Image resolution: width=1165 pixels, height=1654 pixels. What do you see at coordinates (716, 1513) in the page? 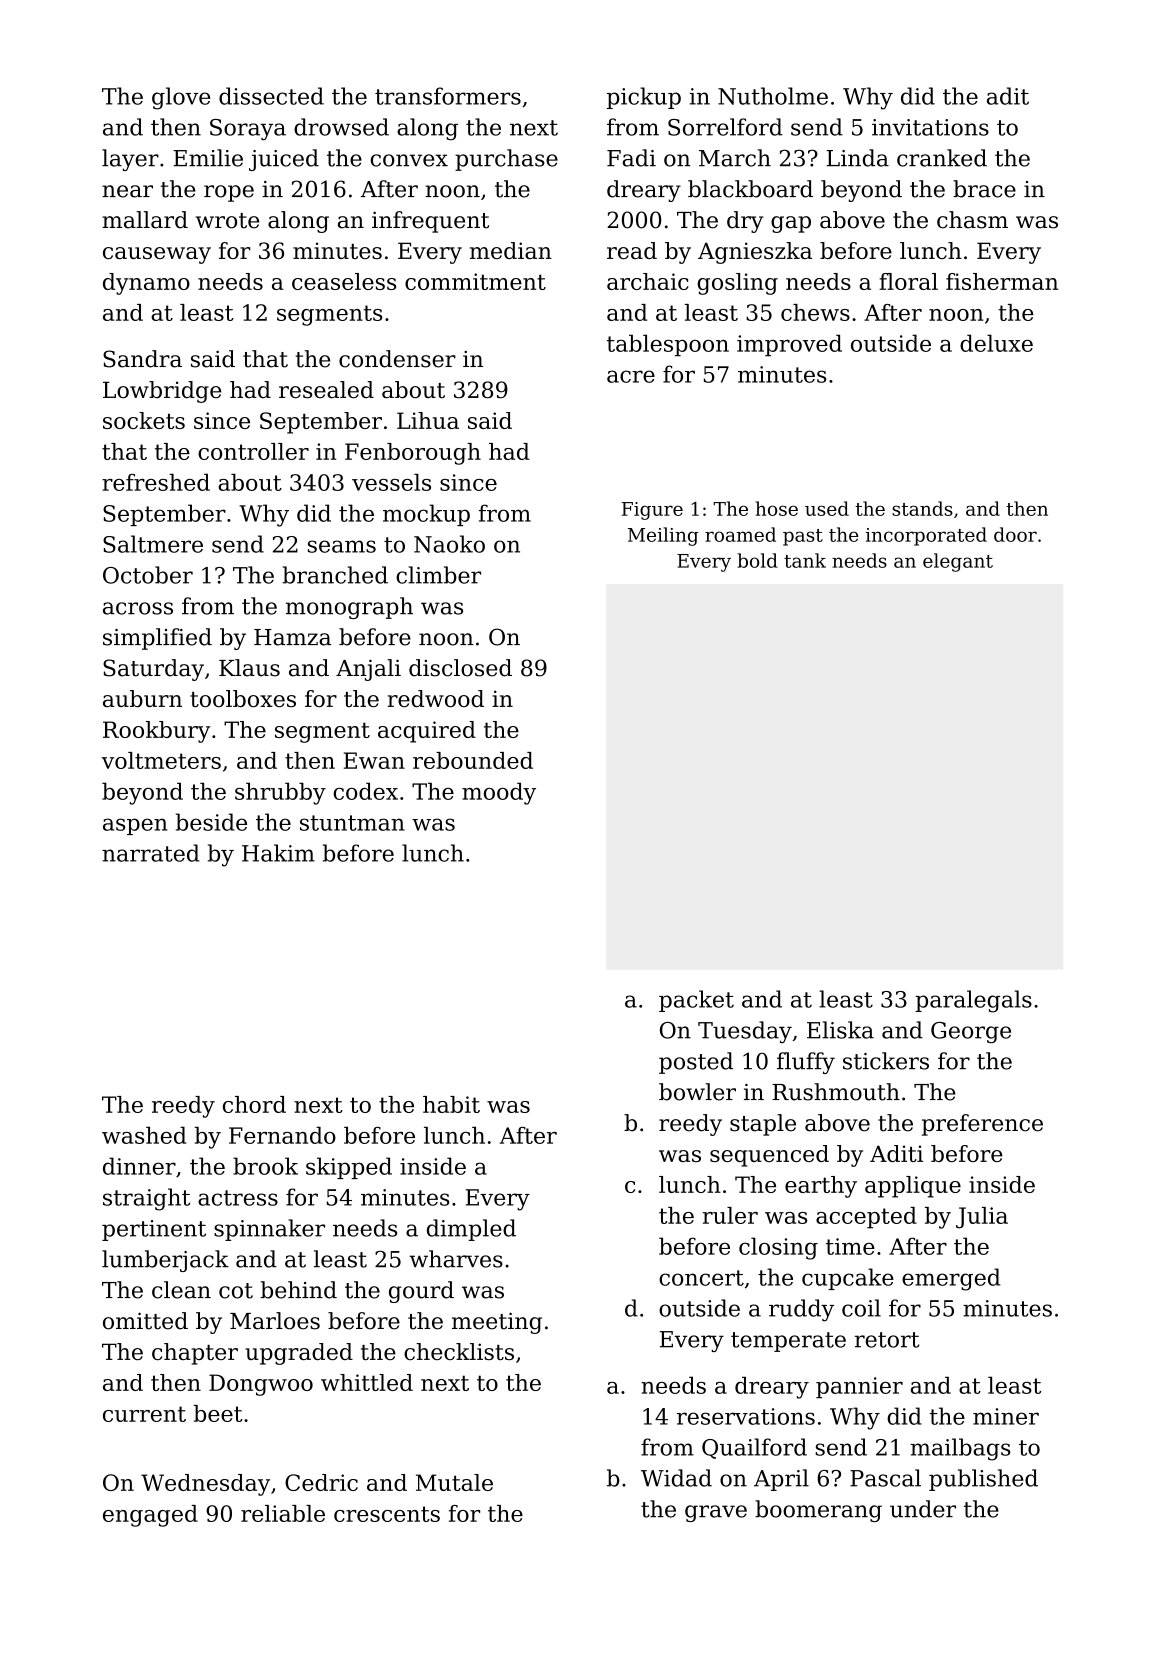
I see `grave` at bounding box center [716, 1513].
